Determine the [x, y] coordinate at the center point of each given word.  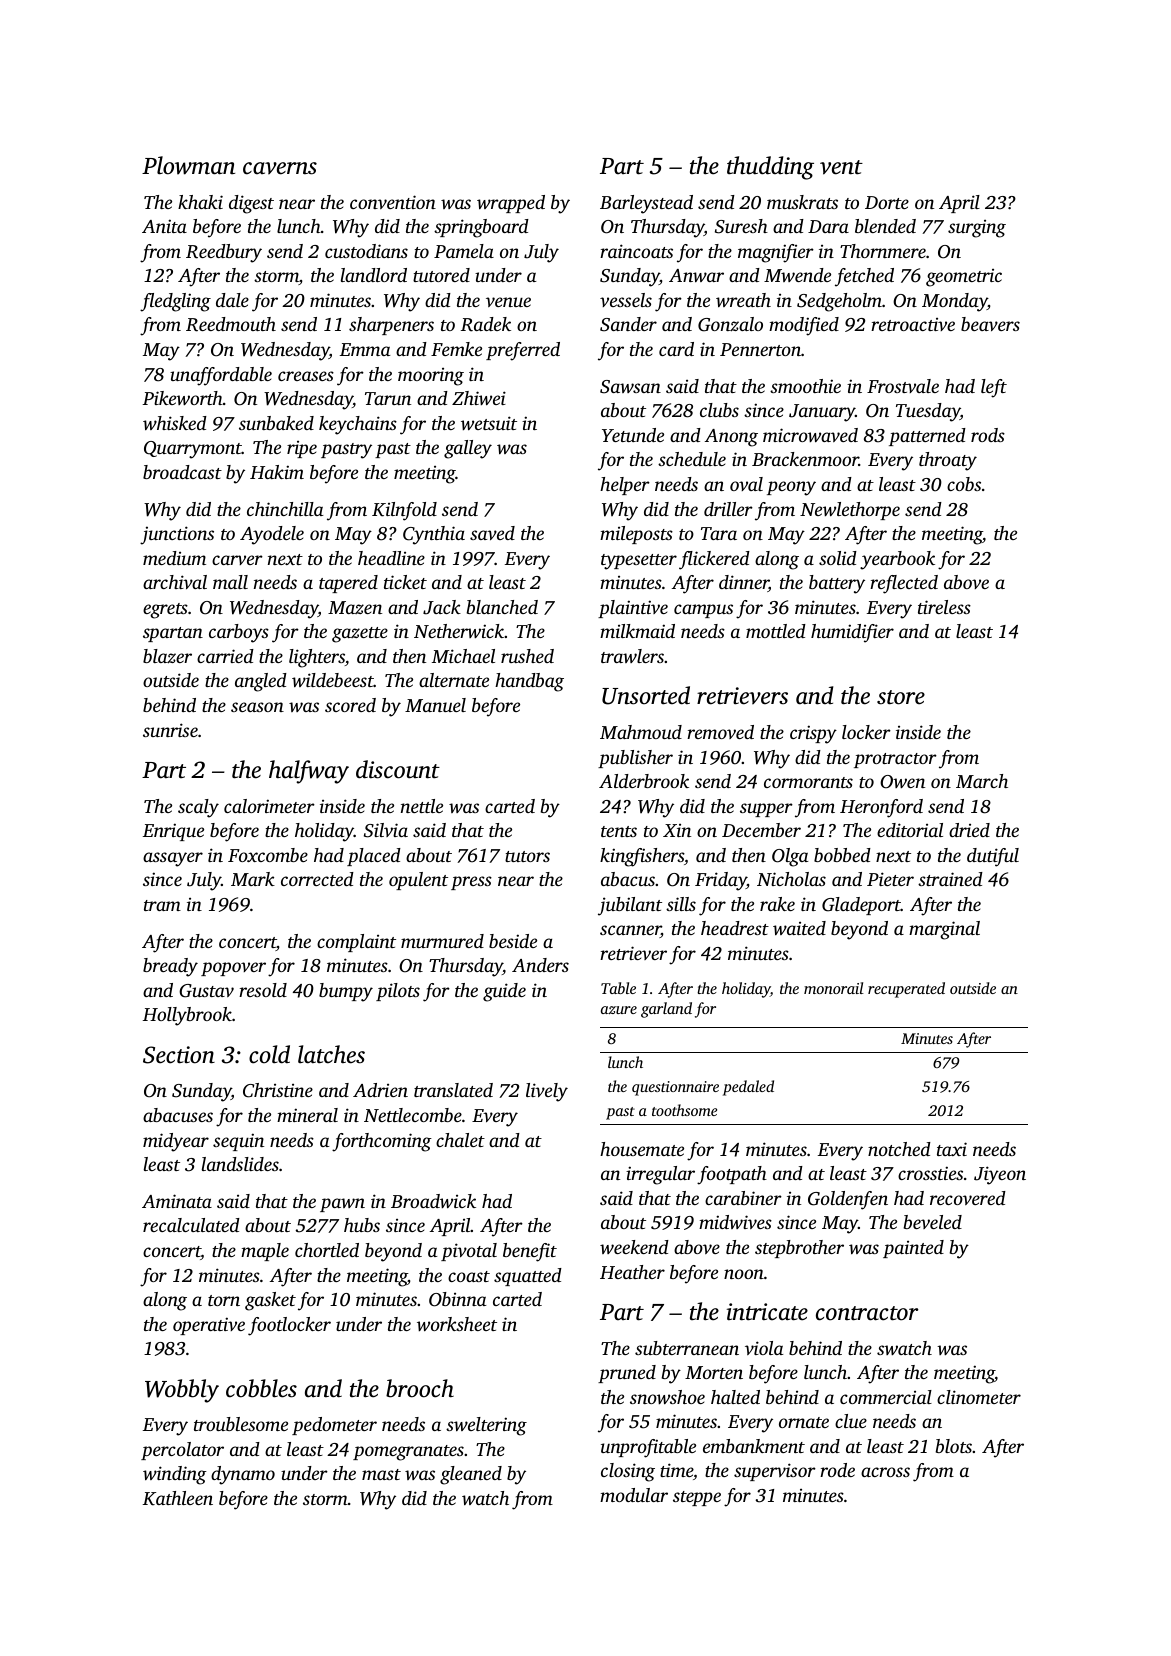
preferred [523, 351]
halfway [309, 772]
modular [634, 1495]
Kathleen [177, 1498]
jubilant [630, 906]
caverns [280, 168]
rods [988, 435]
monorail [834, 988]
